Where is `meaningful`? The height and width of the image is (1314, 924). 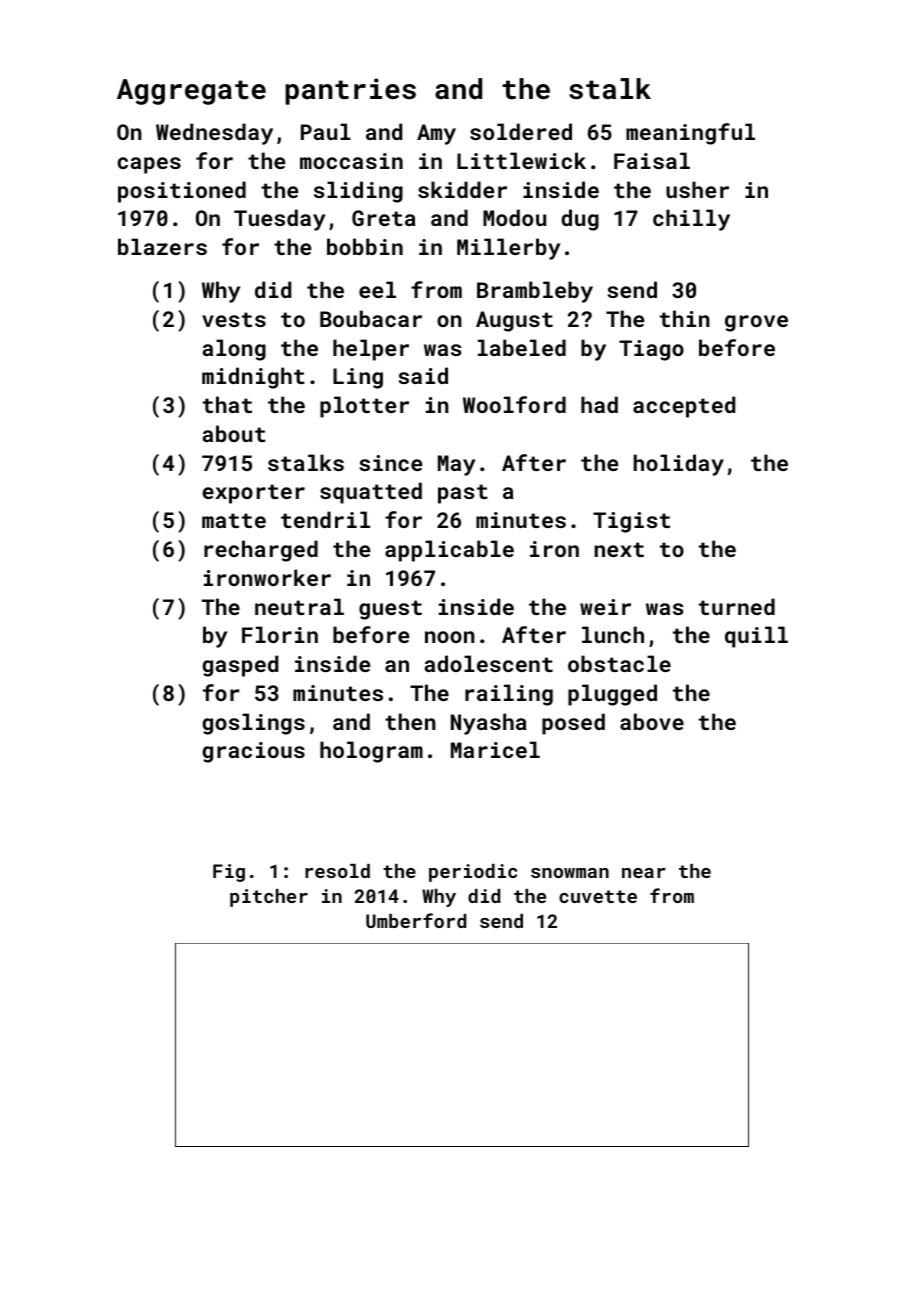
meaningful is located at coordinates (690, 134).
